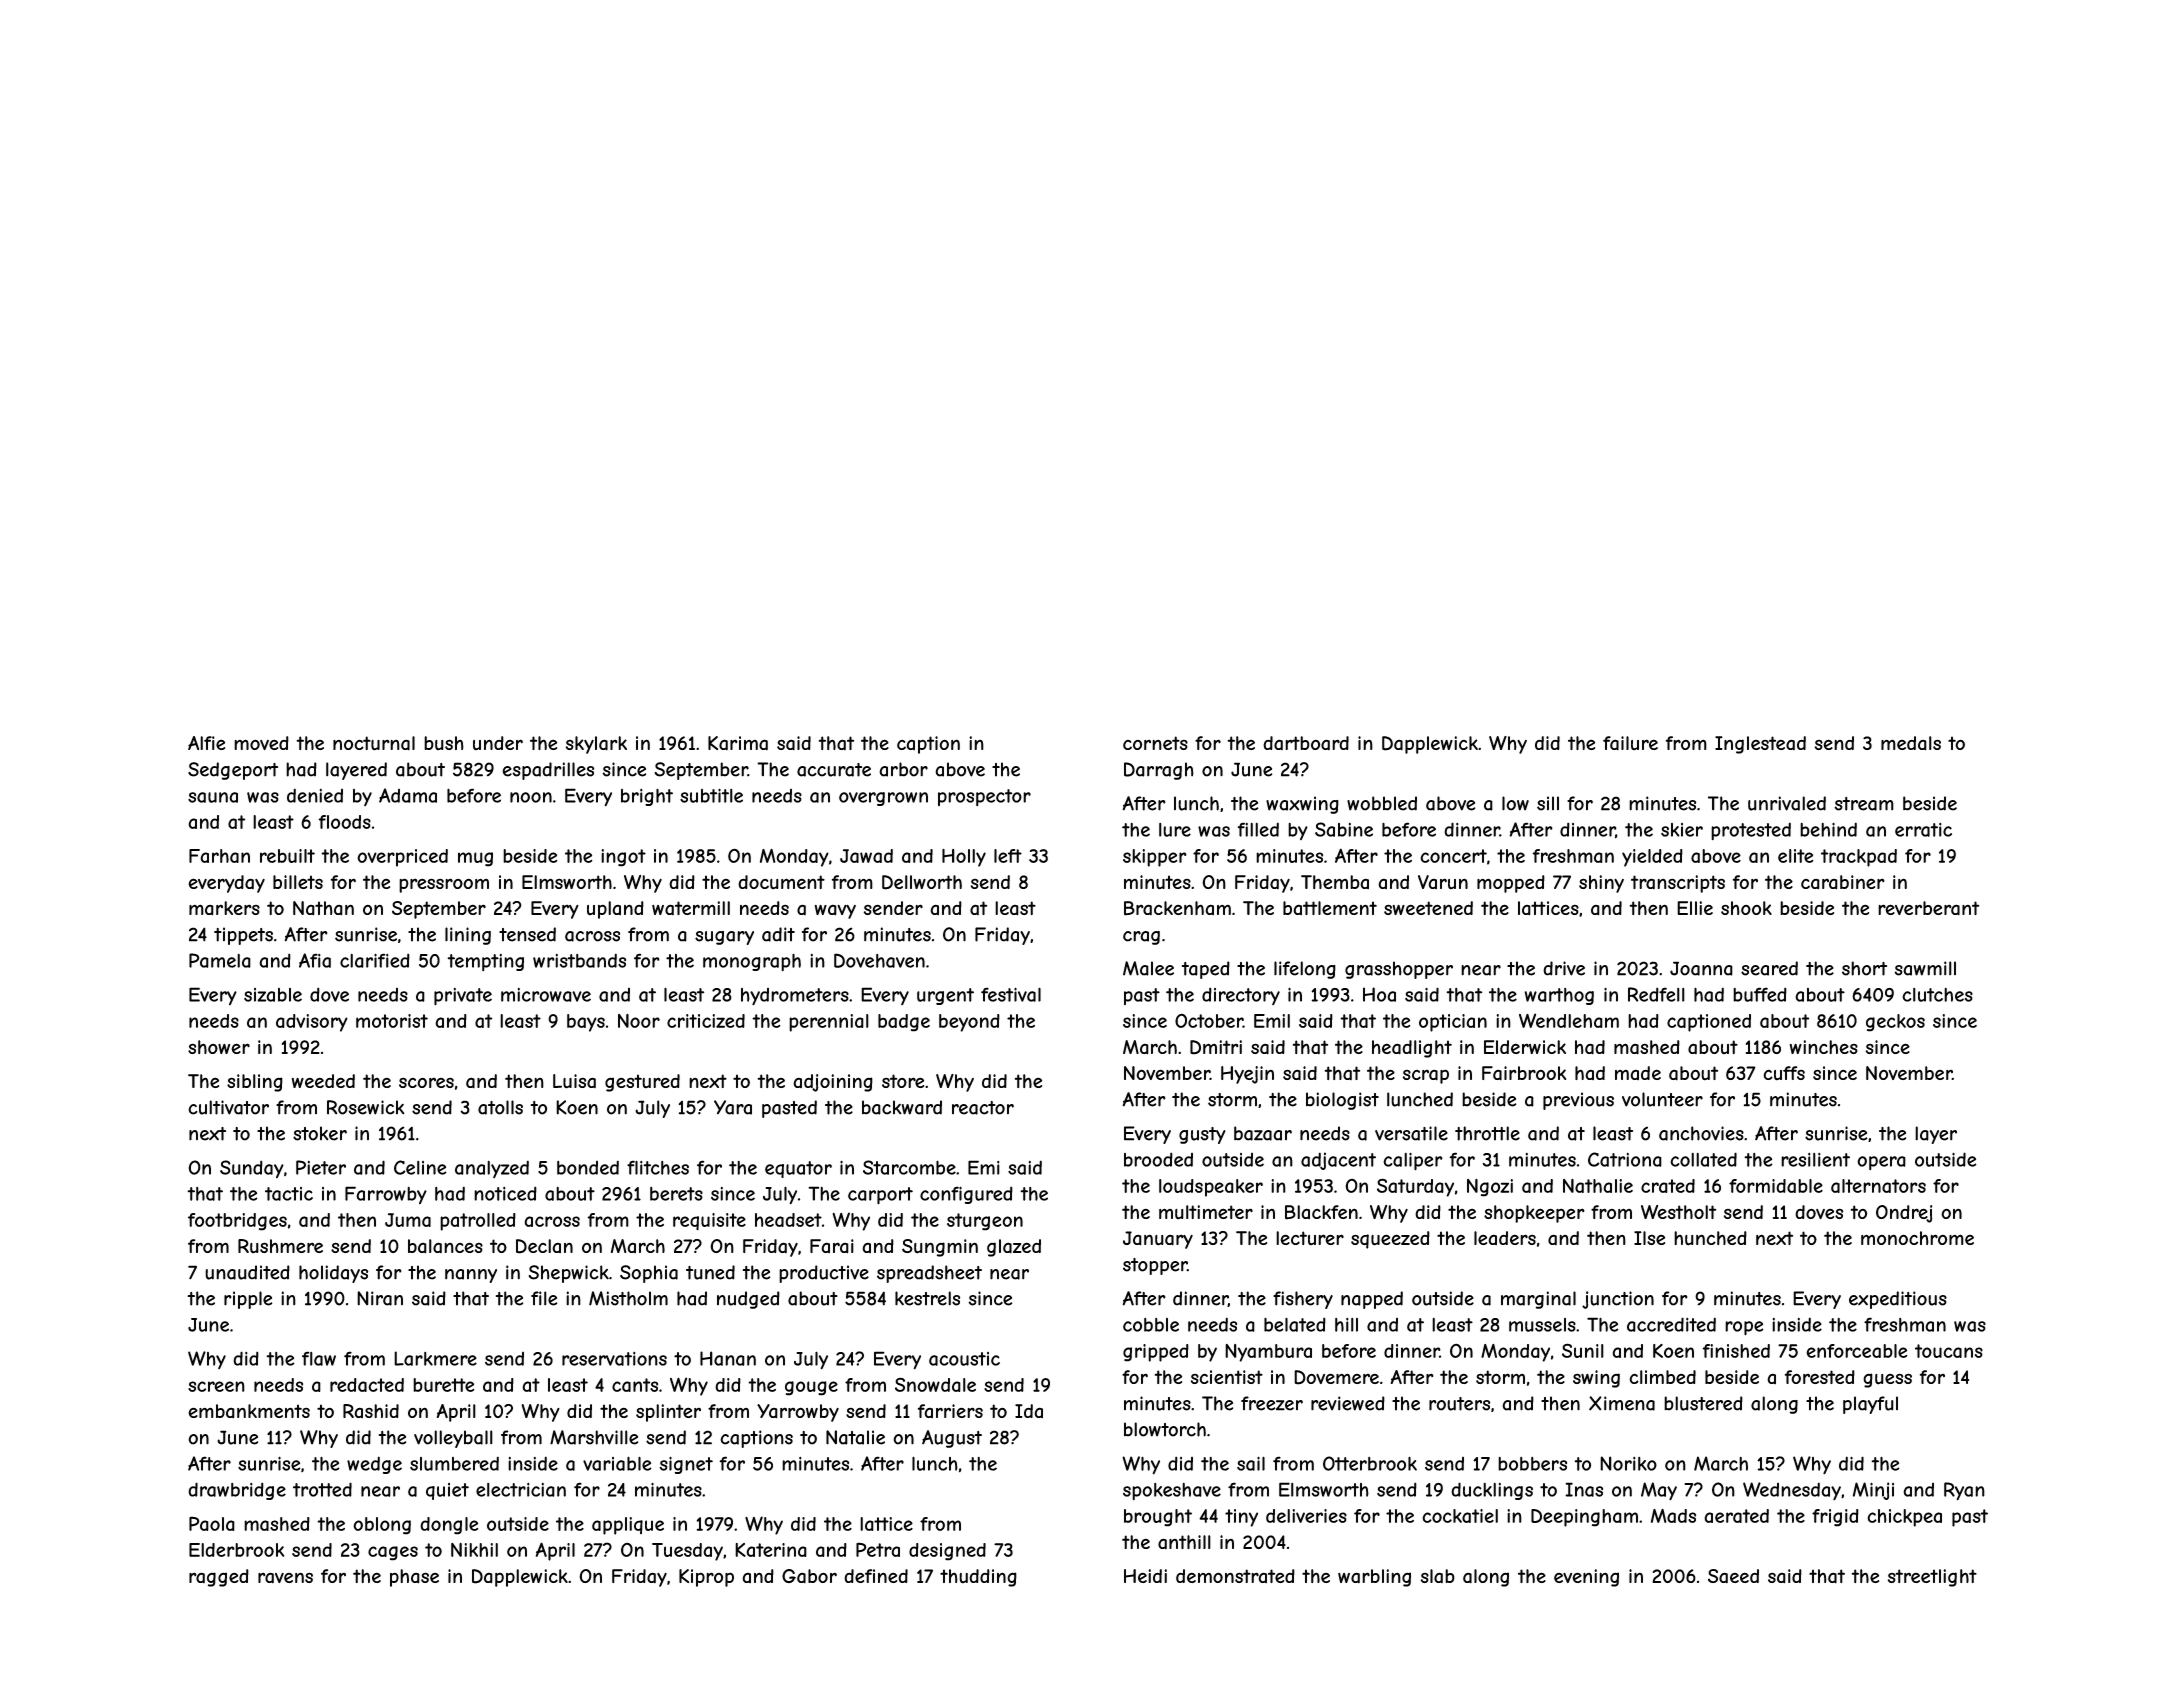 Image resolution: width=2178 pixels, height=1683 pixels. What do you see at coordinates (319, 1358) in the screenshot?
I see `flaw` at bounding box center [319, 1358].
